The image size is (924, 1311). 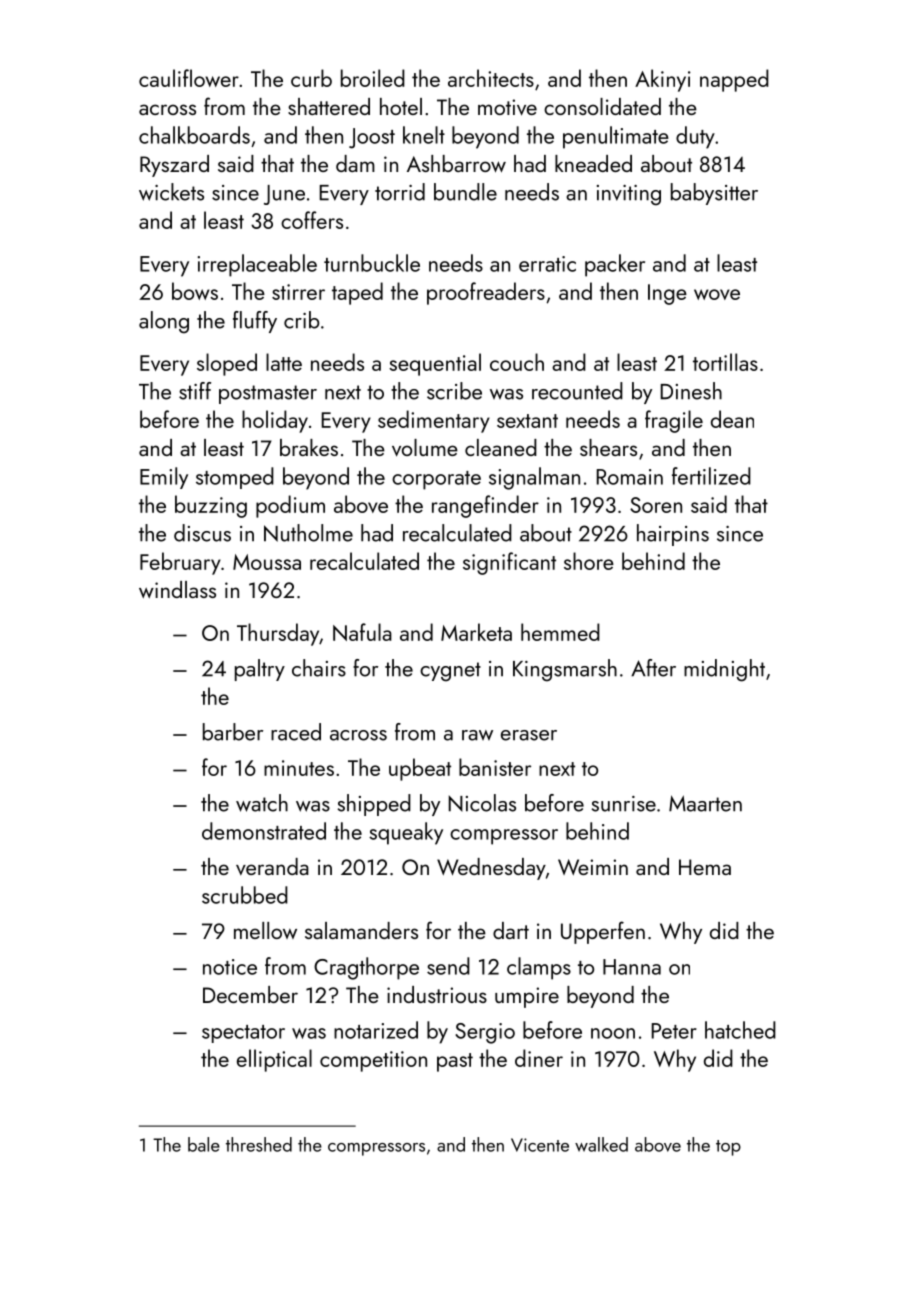 I want to click on February, so click(x=180, y=563).
